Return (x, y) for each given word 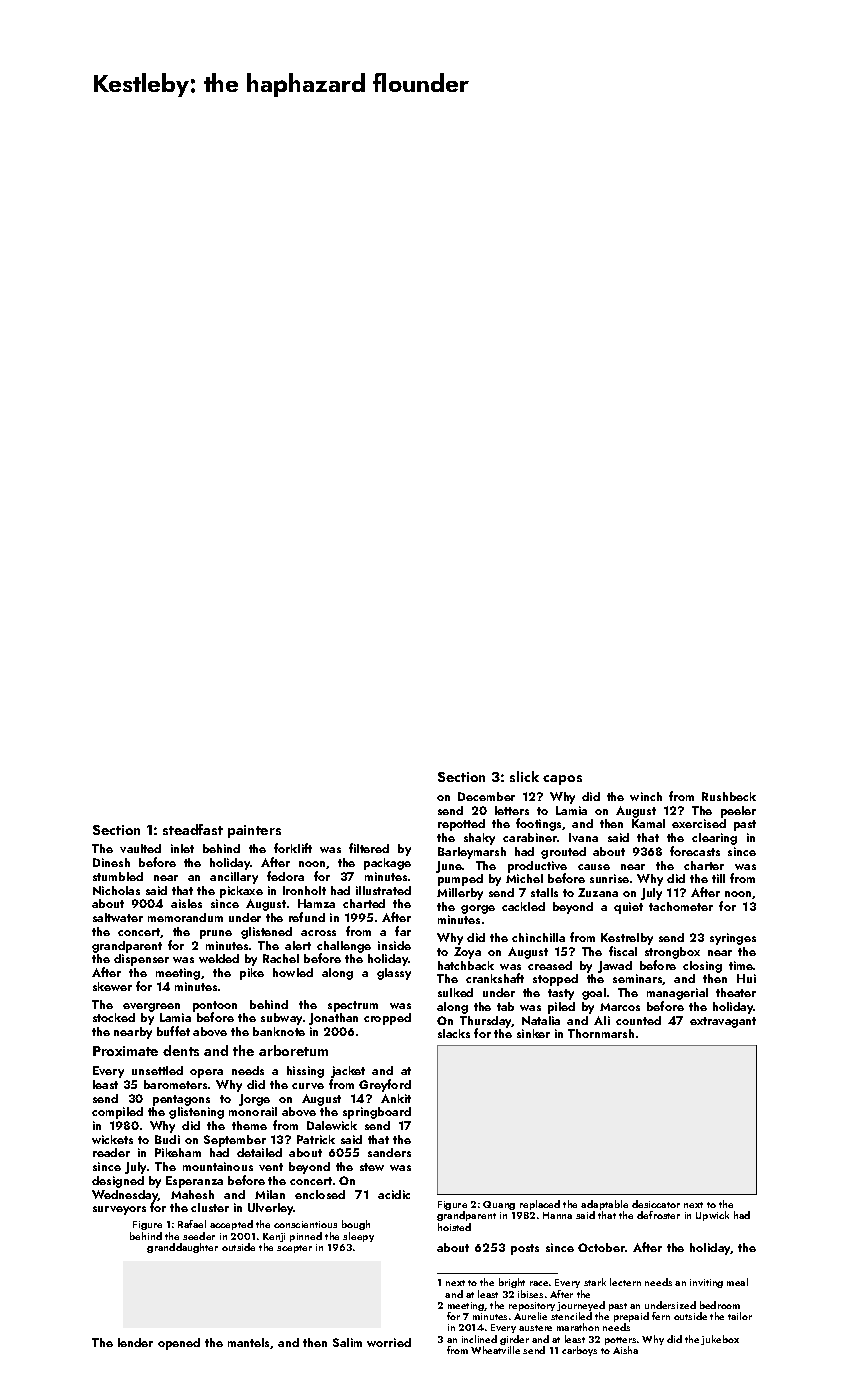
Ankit (396, 1098)
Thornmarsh (601, 1033)
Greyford (385, 1085)
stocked (114, 1017)
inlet (182, 848)
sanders (389, 1152)
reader (111, 1152)
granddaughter (182, 1248)
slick (524, 776)
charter (704, 865)
